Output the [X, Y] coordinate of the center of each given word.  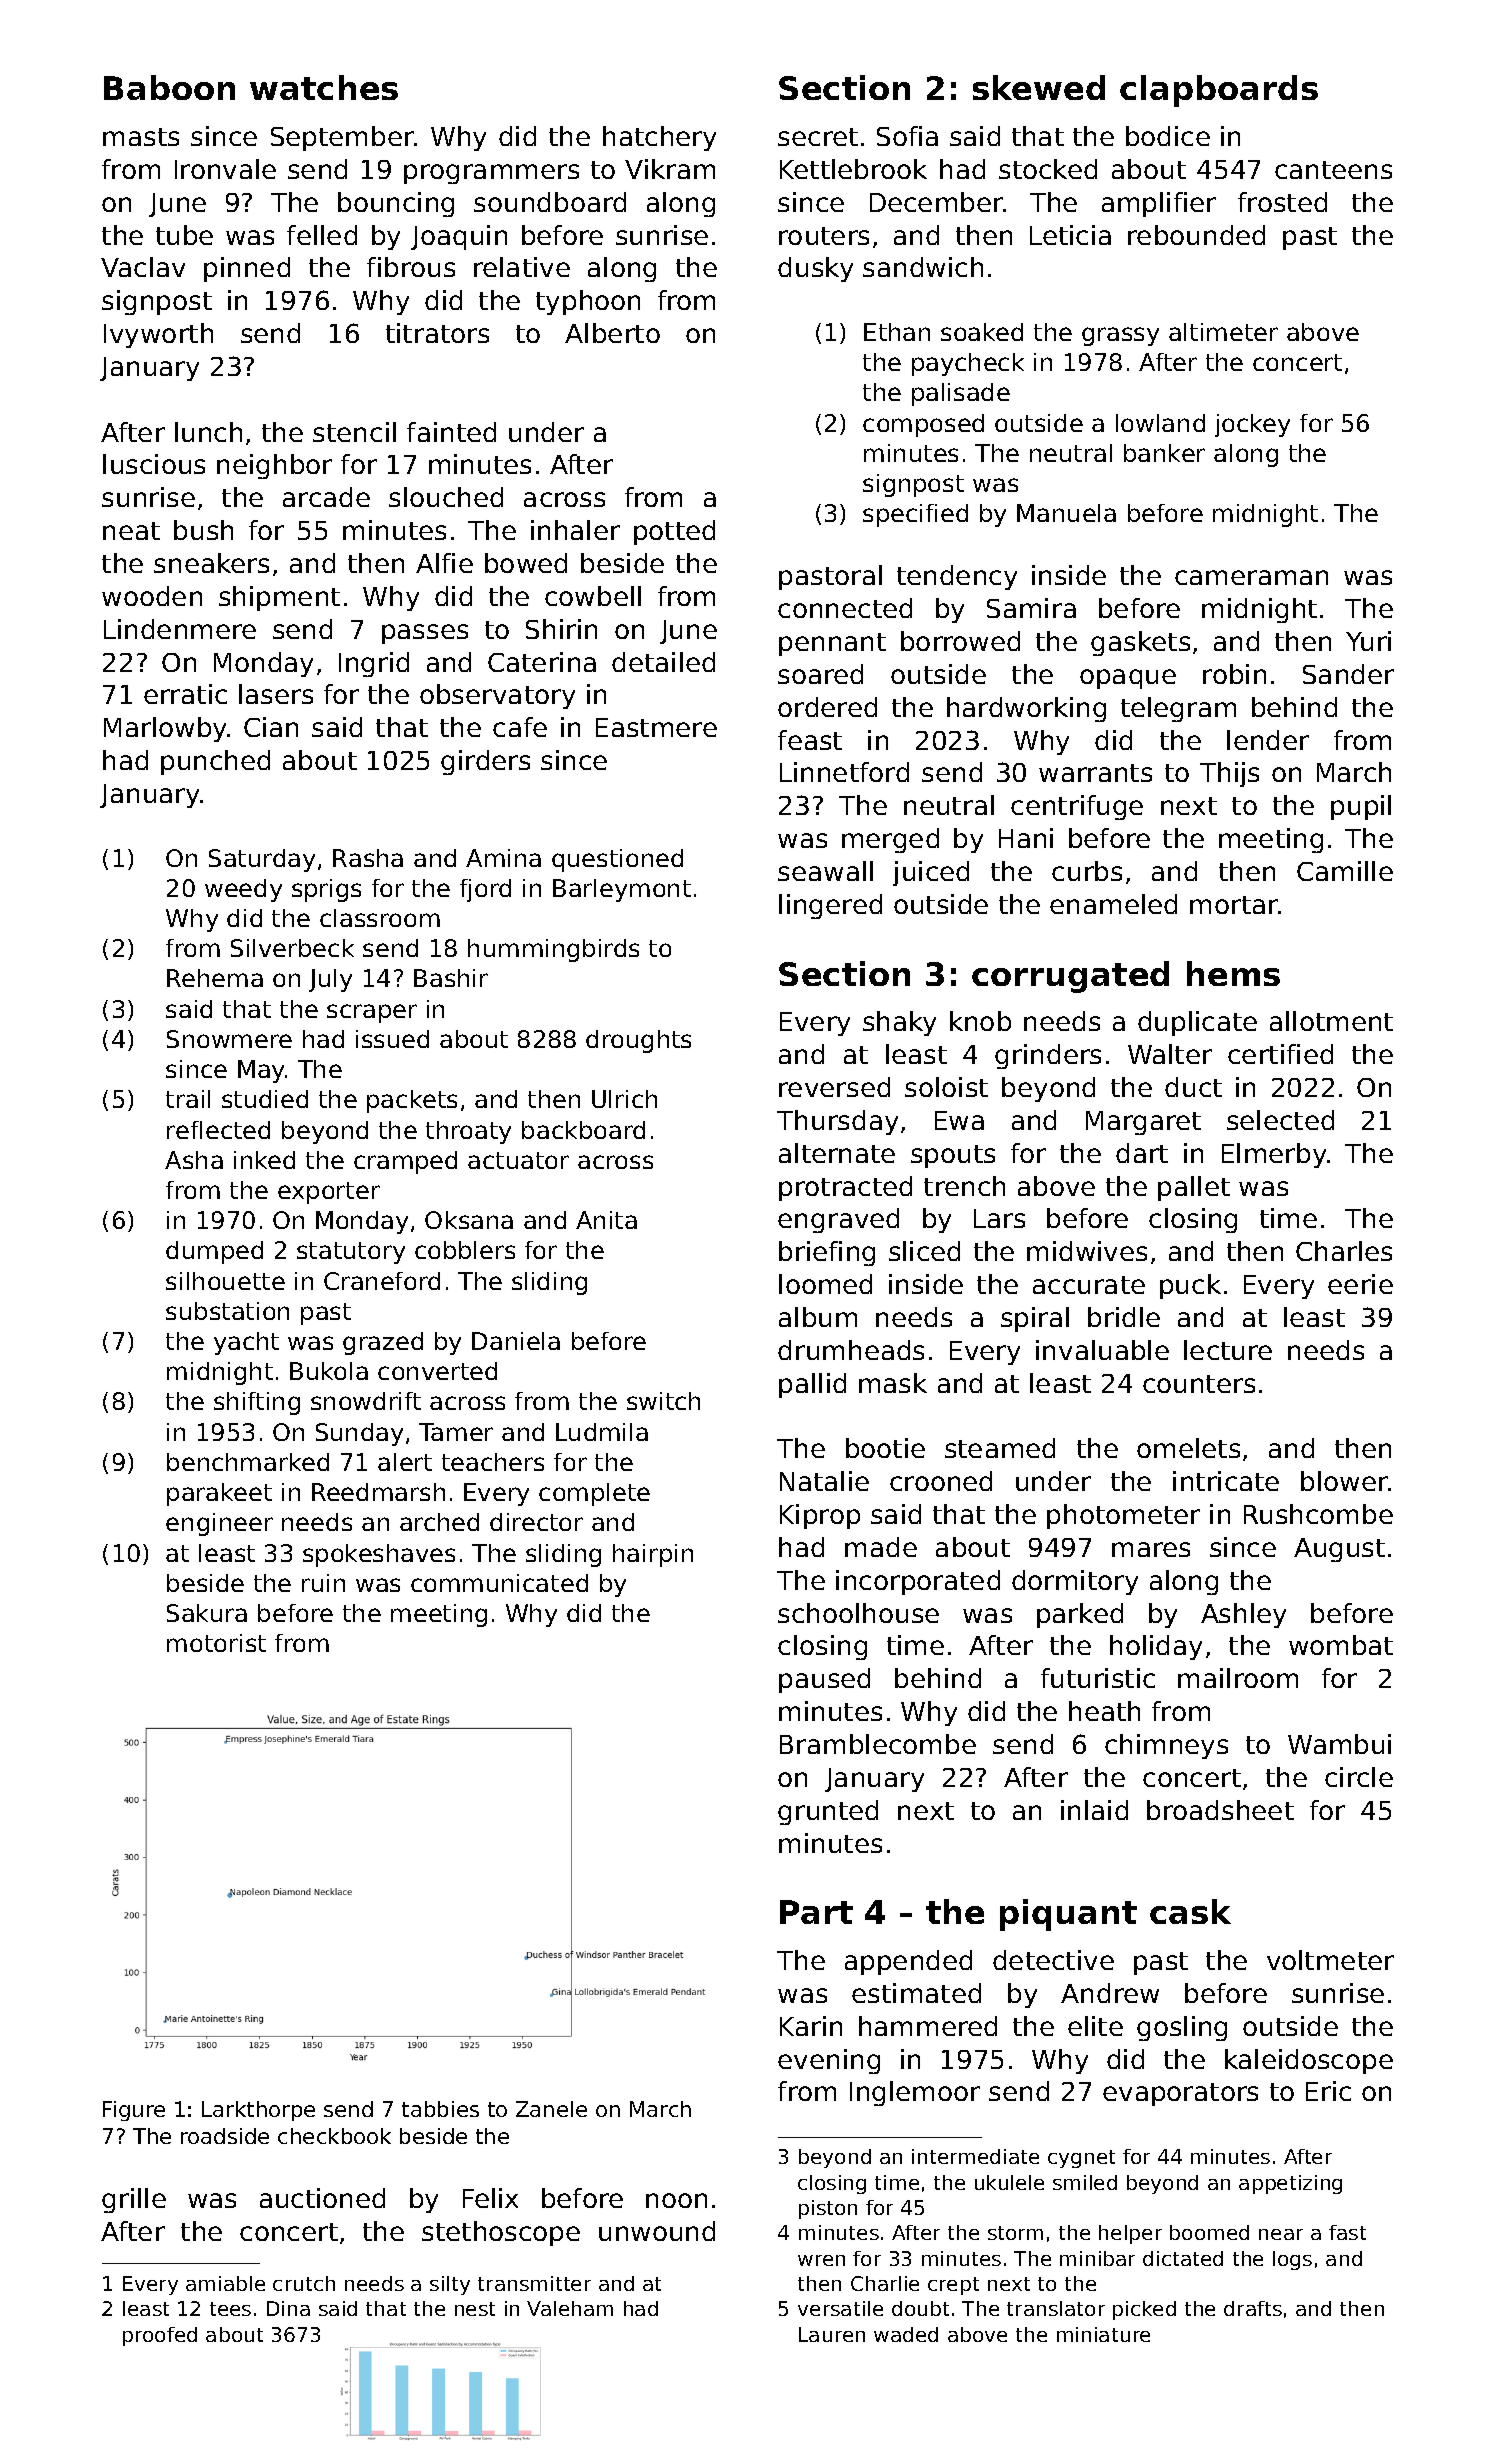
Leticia [1070, 235]
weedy [243, 890]
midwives [1087, 1251]
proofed [160, 2336]
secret [818, 137]
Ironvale [225, 169]
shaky [899, 1023]
